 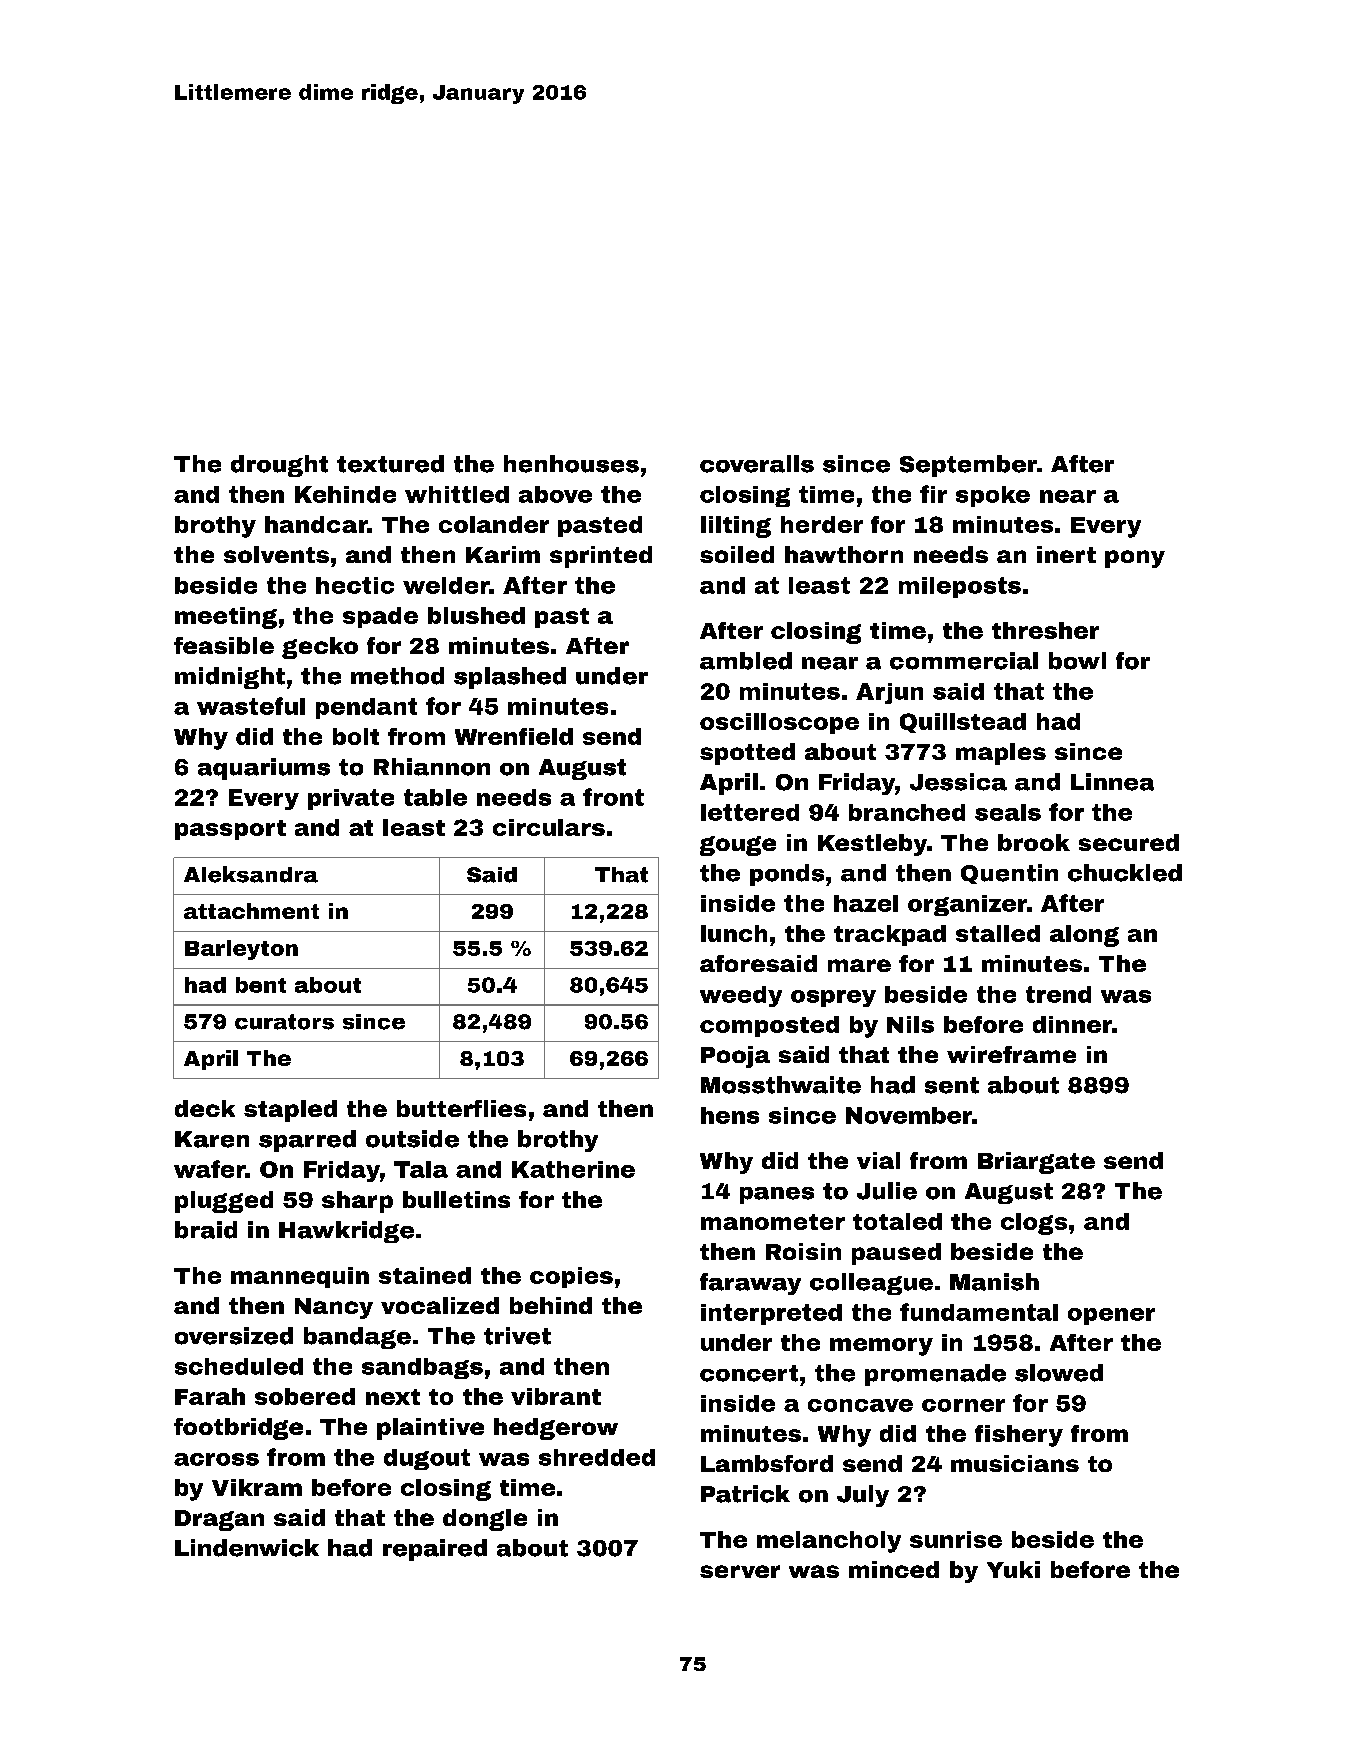 What do you see at coordinates (735, 1057) in the page?
I see `Pooja` at bounding box center [735, 1057].
